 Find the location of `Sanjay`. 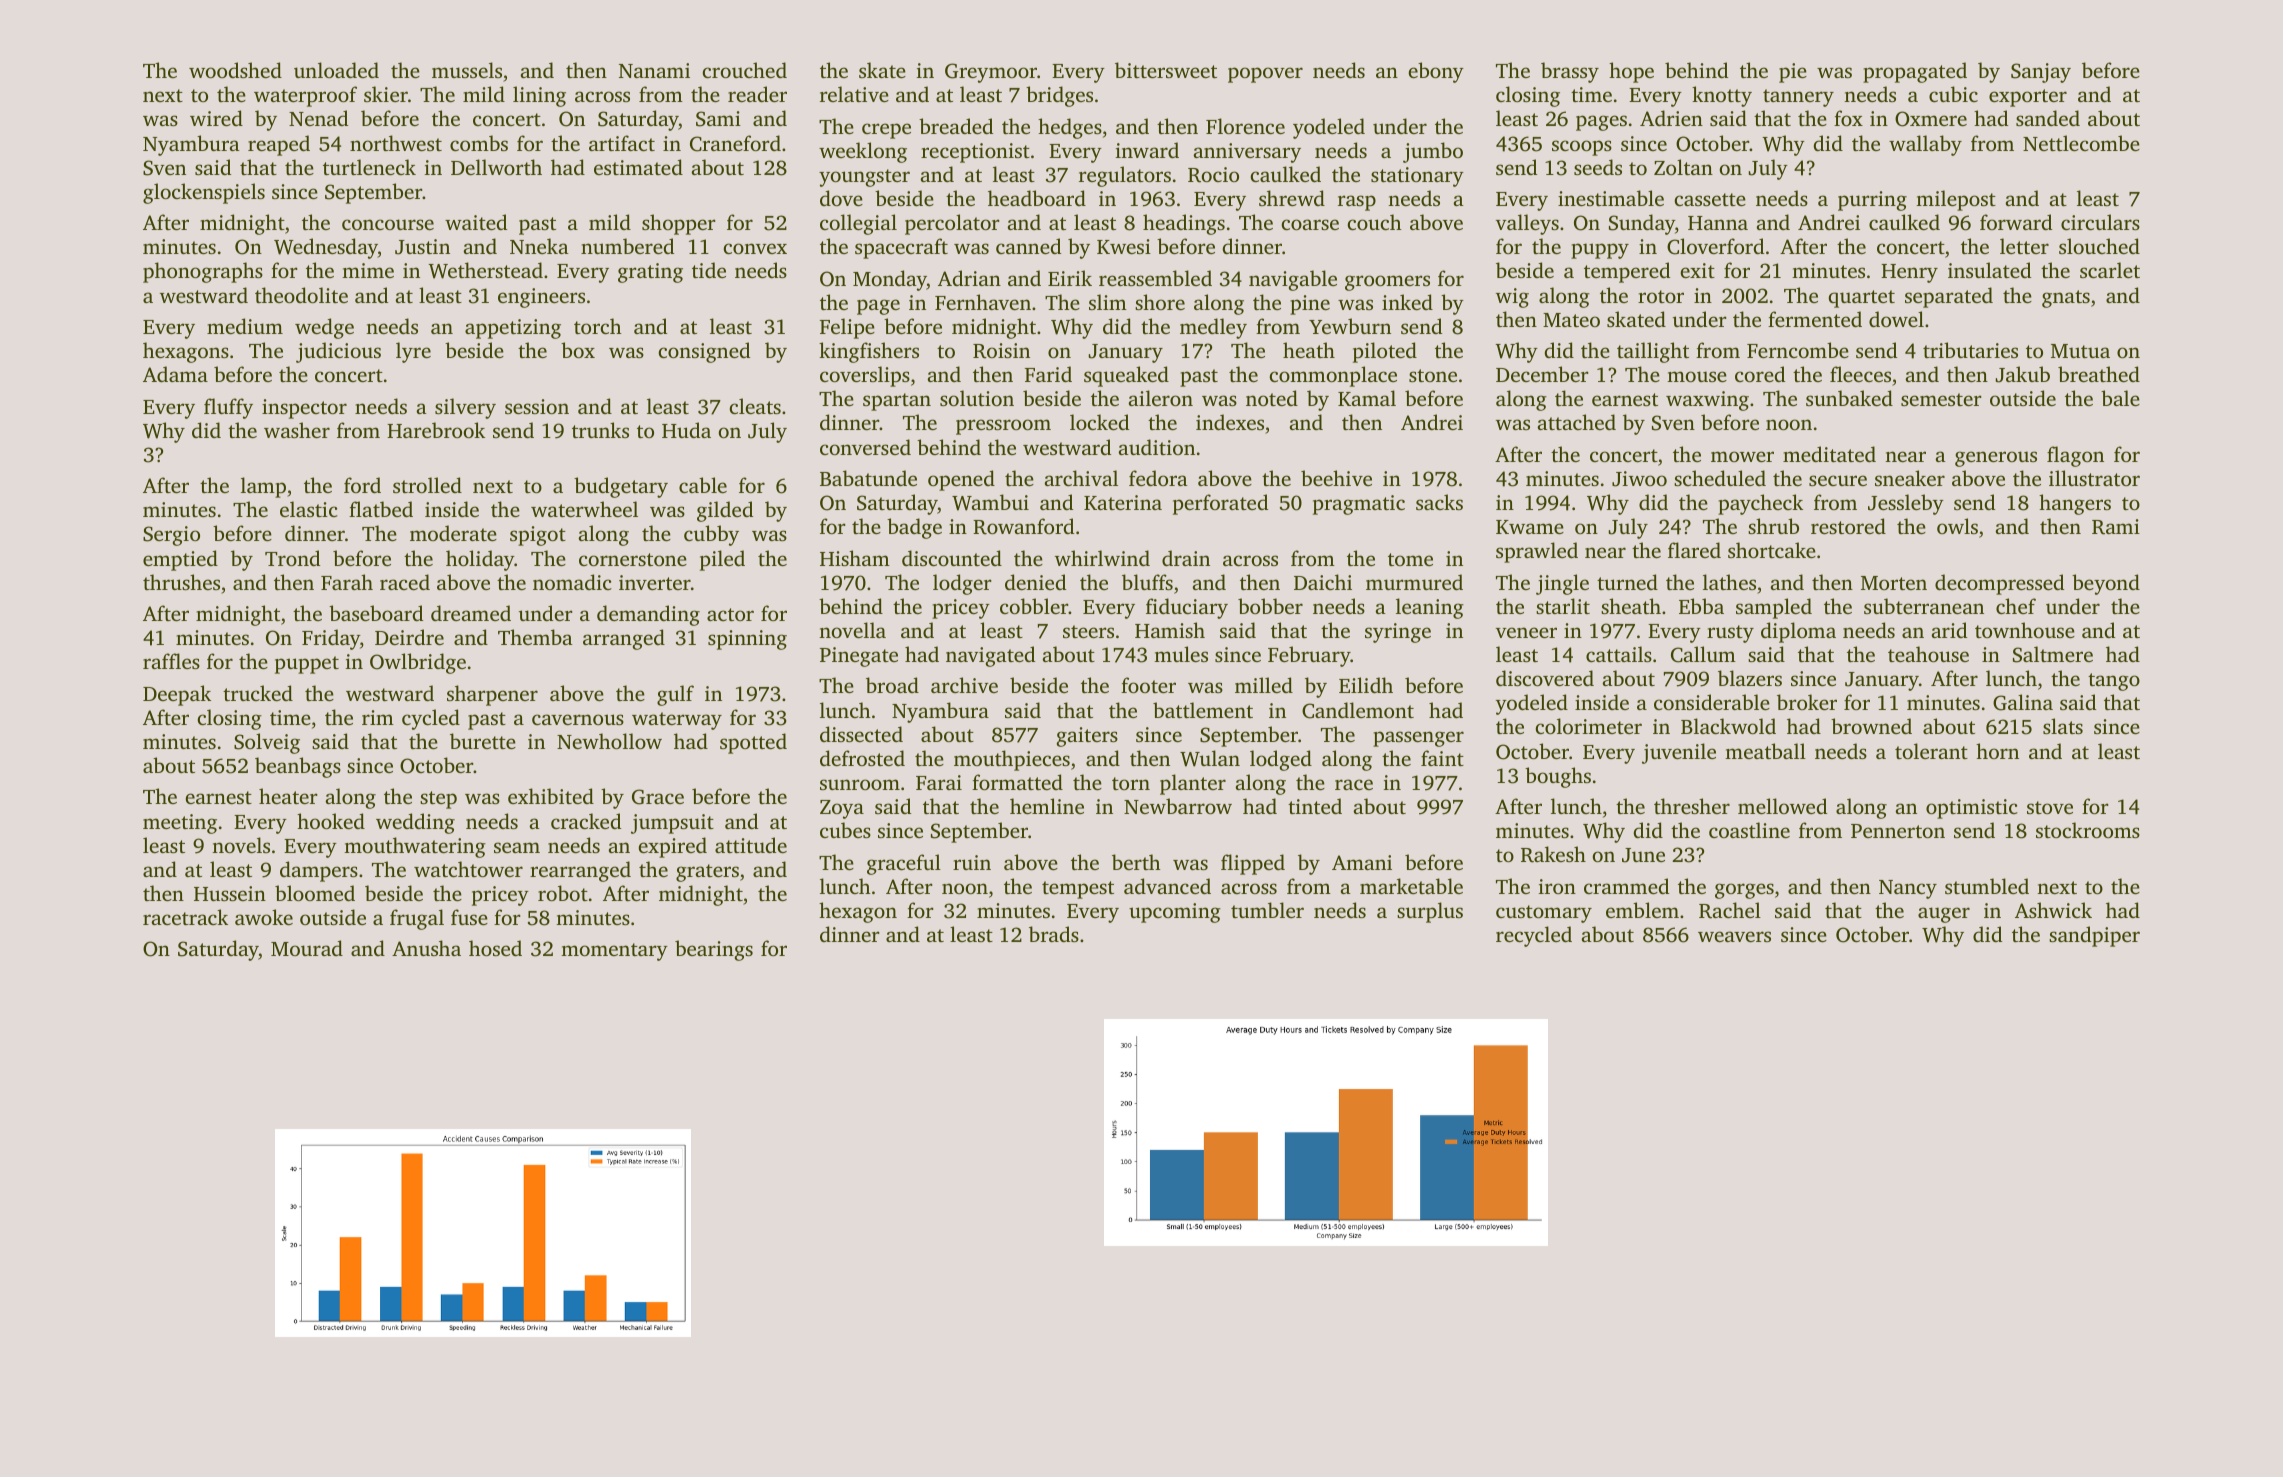

Sanjay is located at coordinates (2041, 73).
